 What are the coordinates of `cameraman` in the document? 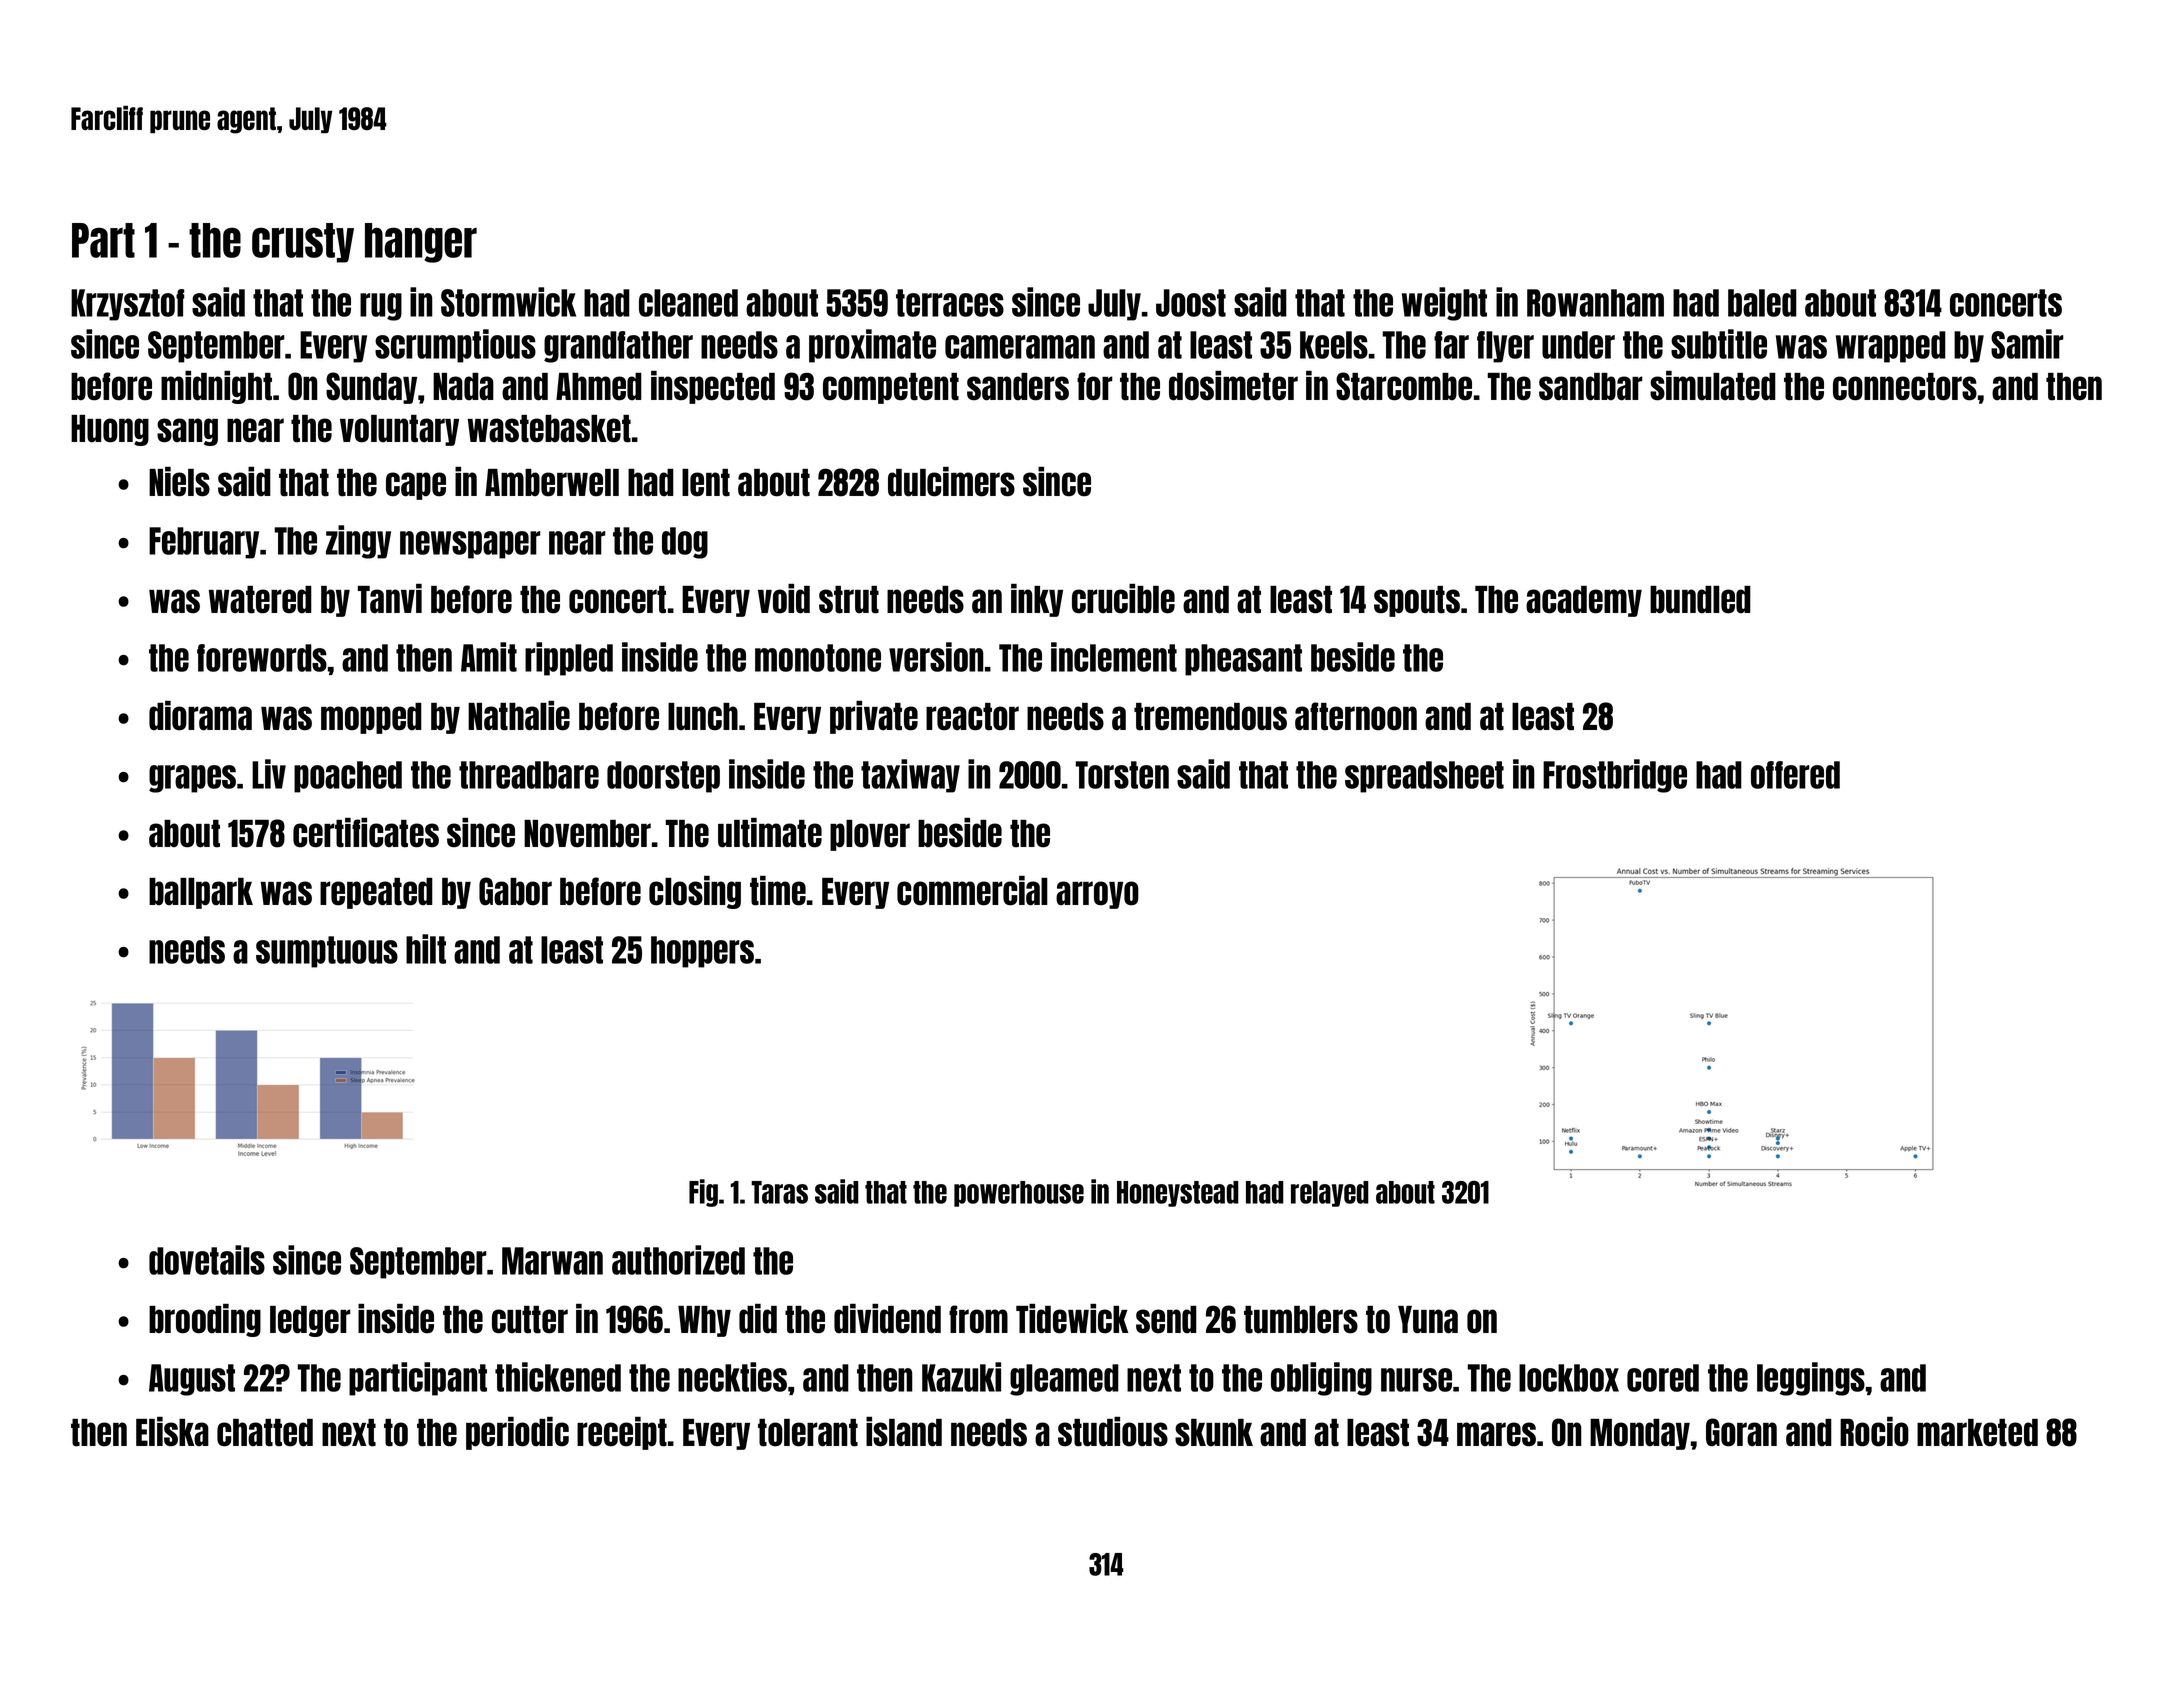 It's located at (1020, 347).
